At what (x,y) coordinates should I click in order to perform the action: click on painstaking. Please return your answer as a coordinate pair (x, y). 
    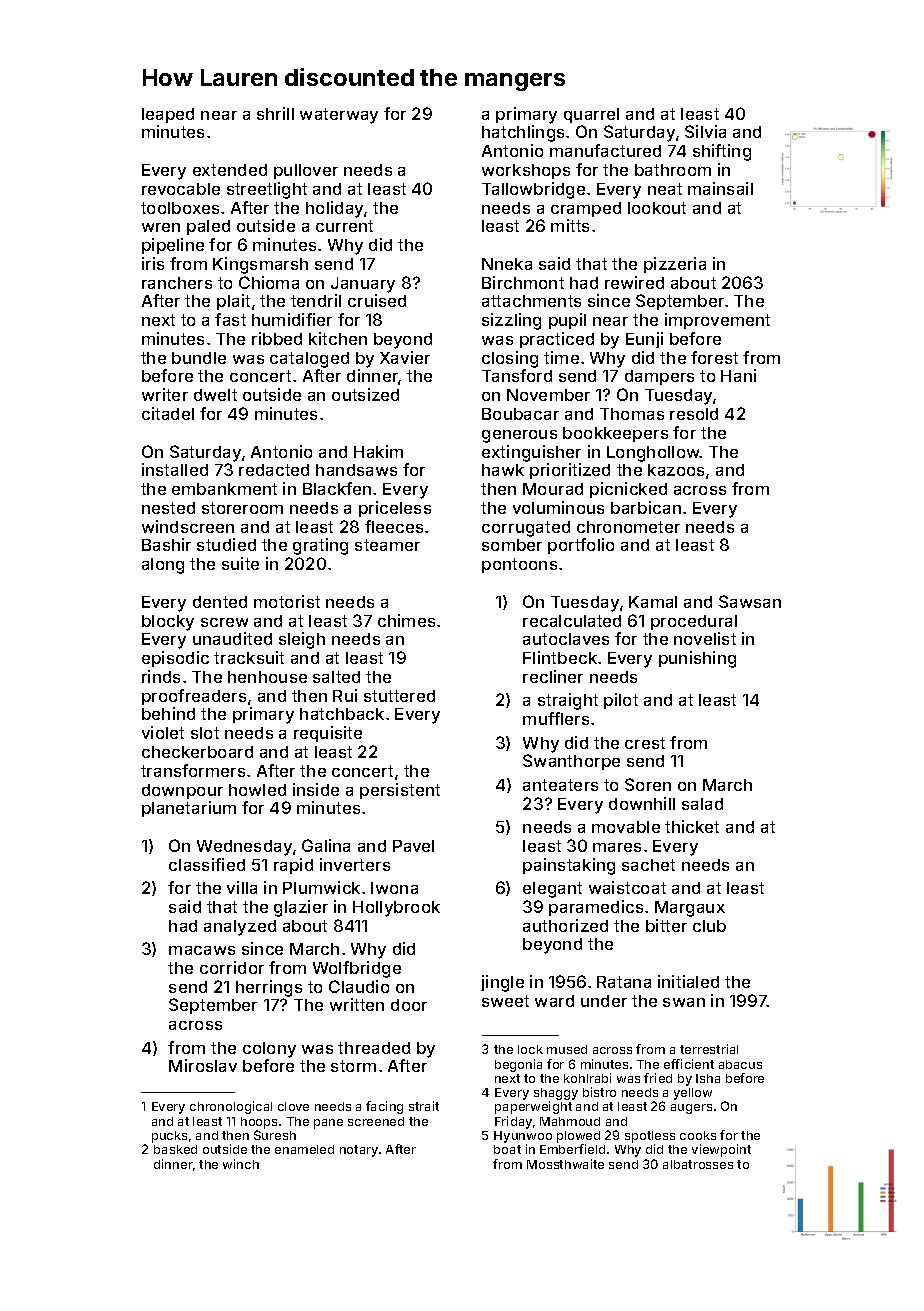
    Looking at the image, I should click on (569, 866).
